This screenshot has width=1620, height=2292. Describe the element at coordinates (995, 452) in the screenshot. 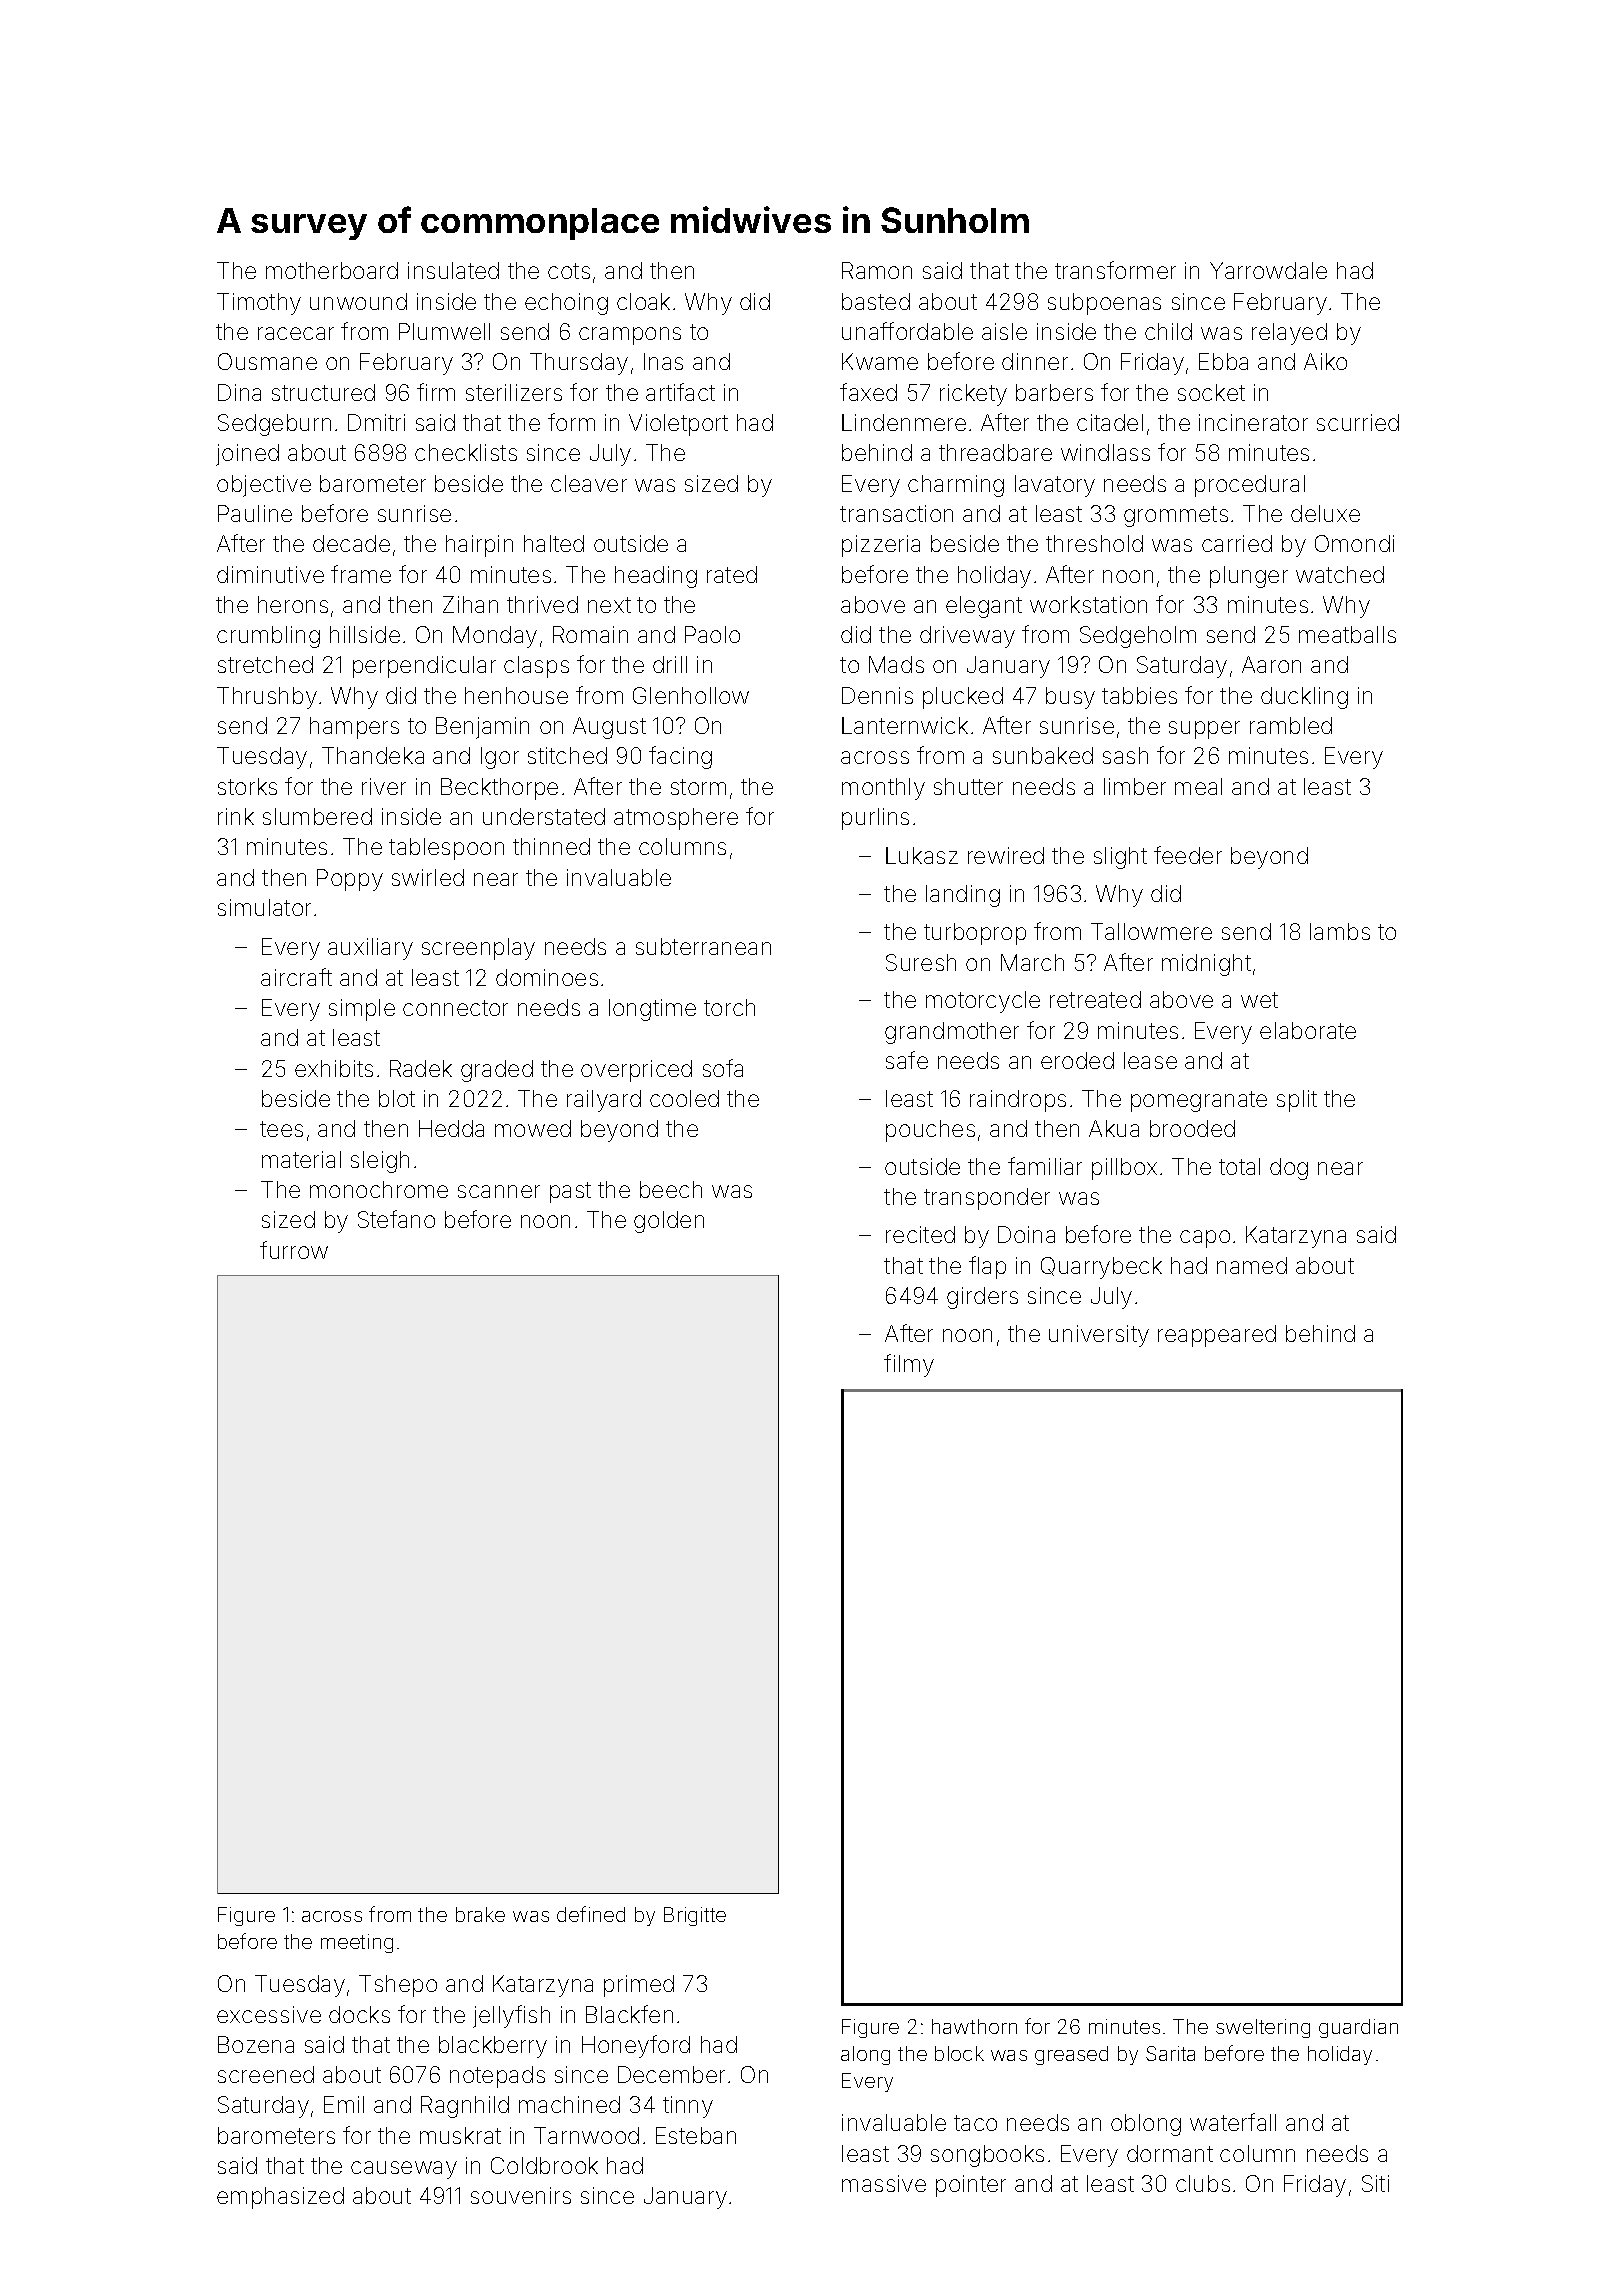

I see `threadbare` at that location.
